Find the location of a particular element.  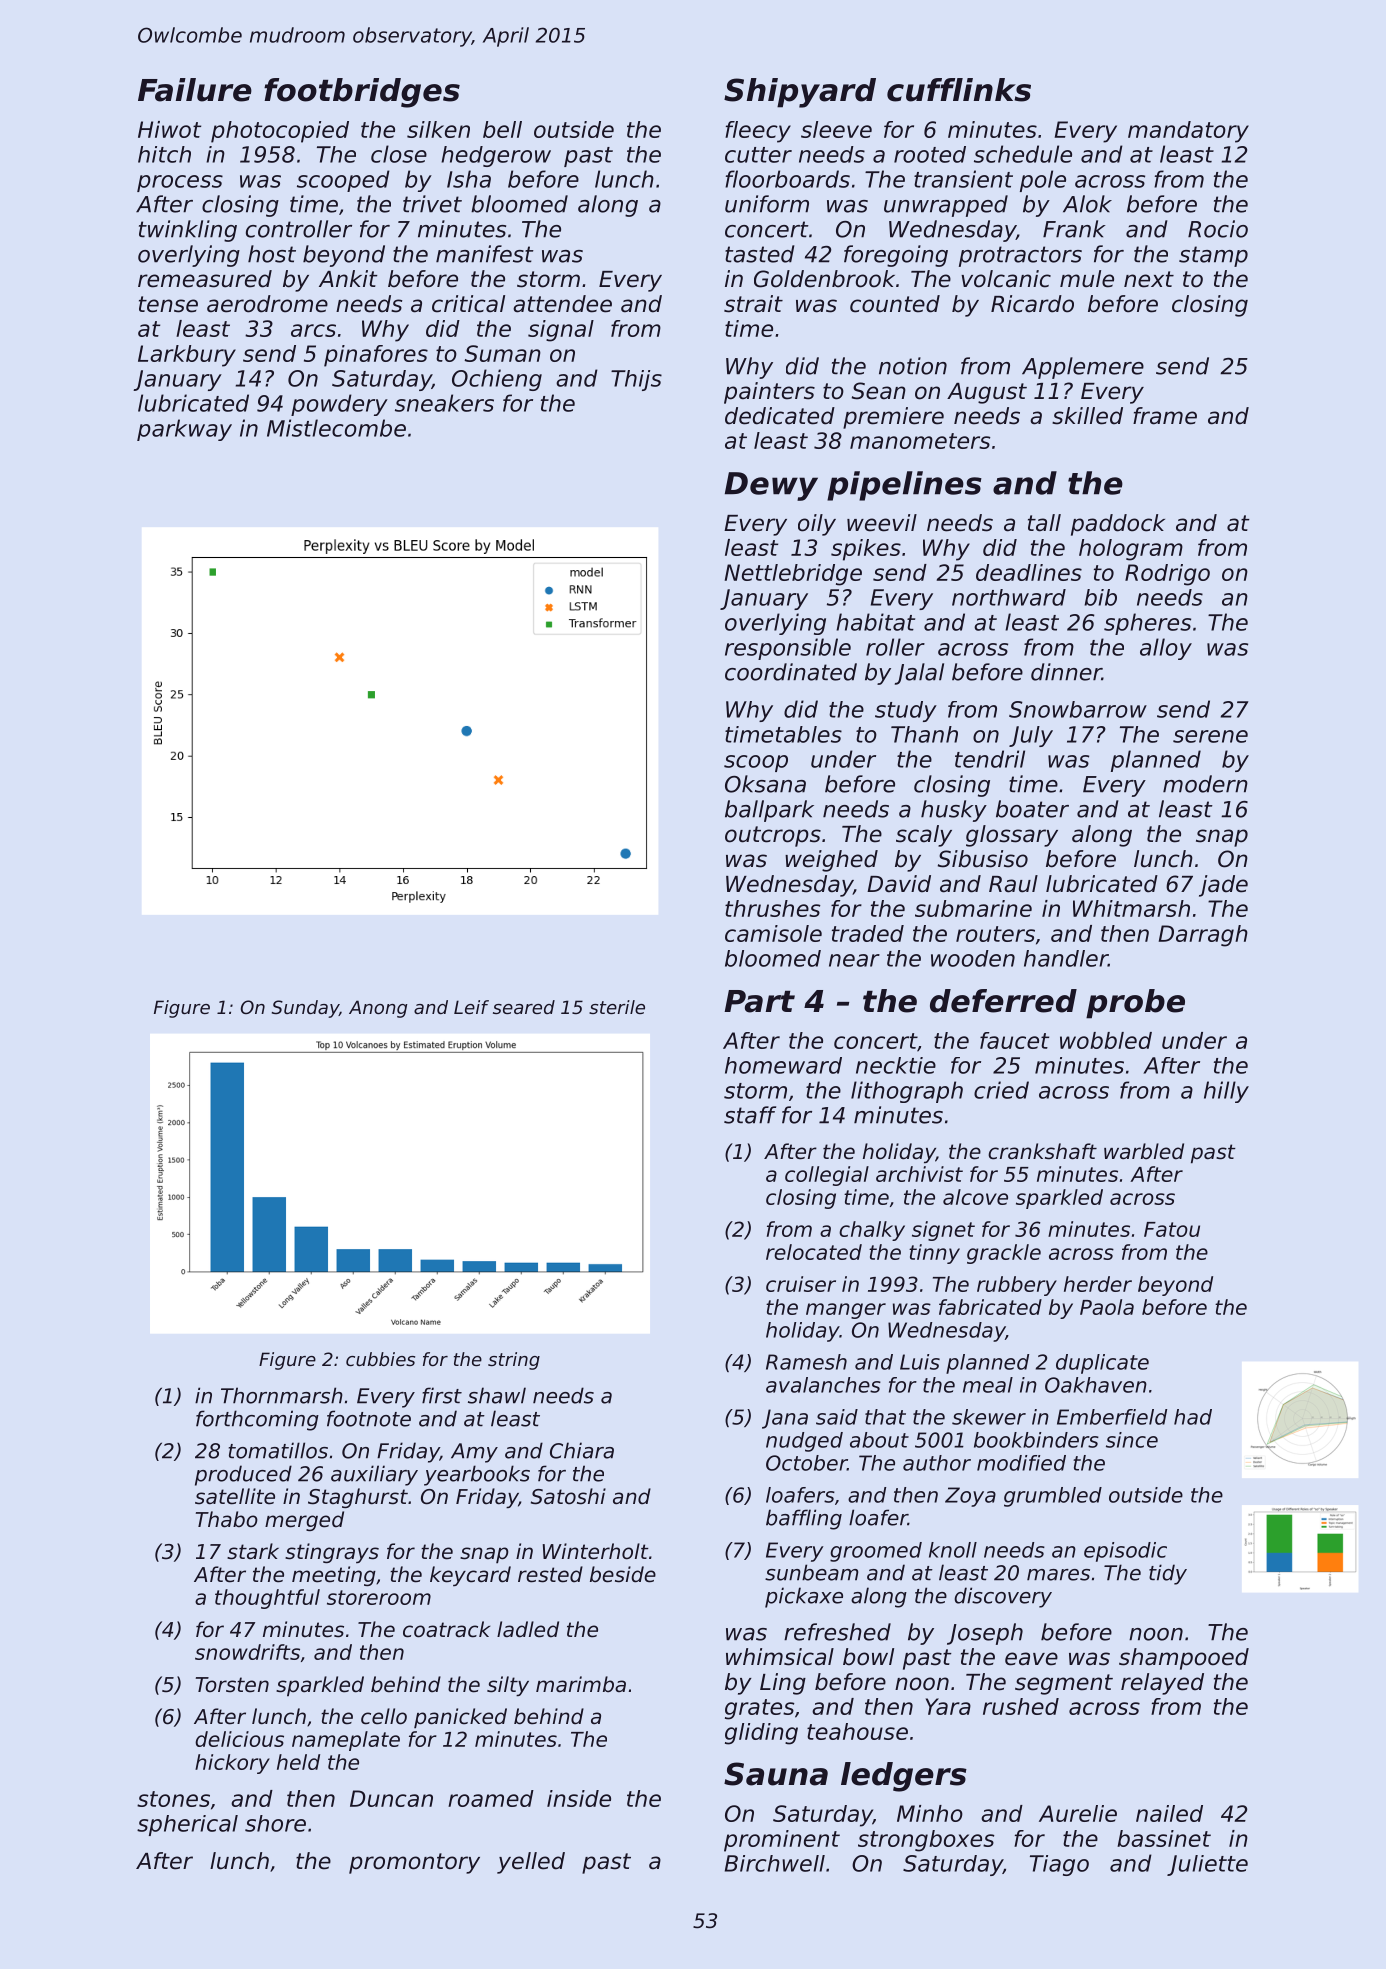

Oksana is located at coordinates (765, 784).
